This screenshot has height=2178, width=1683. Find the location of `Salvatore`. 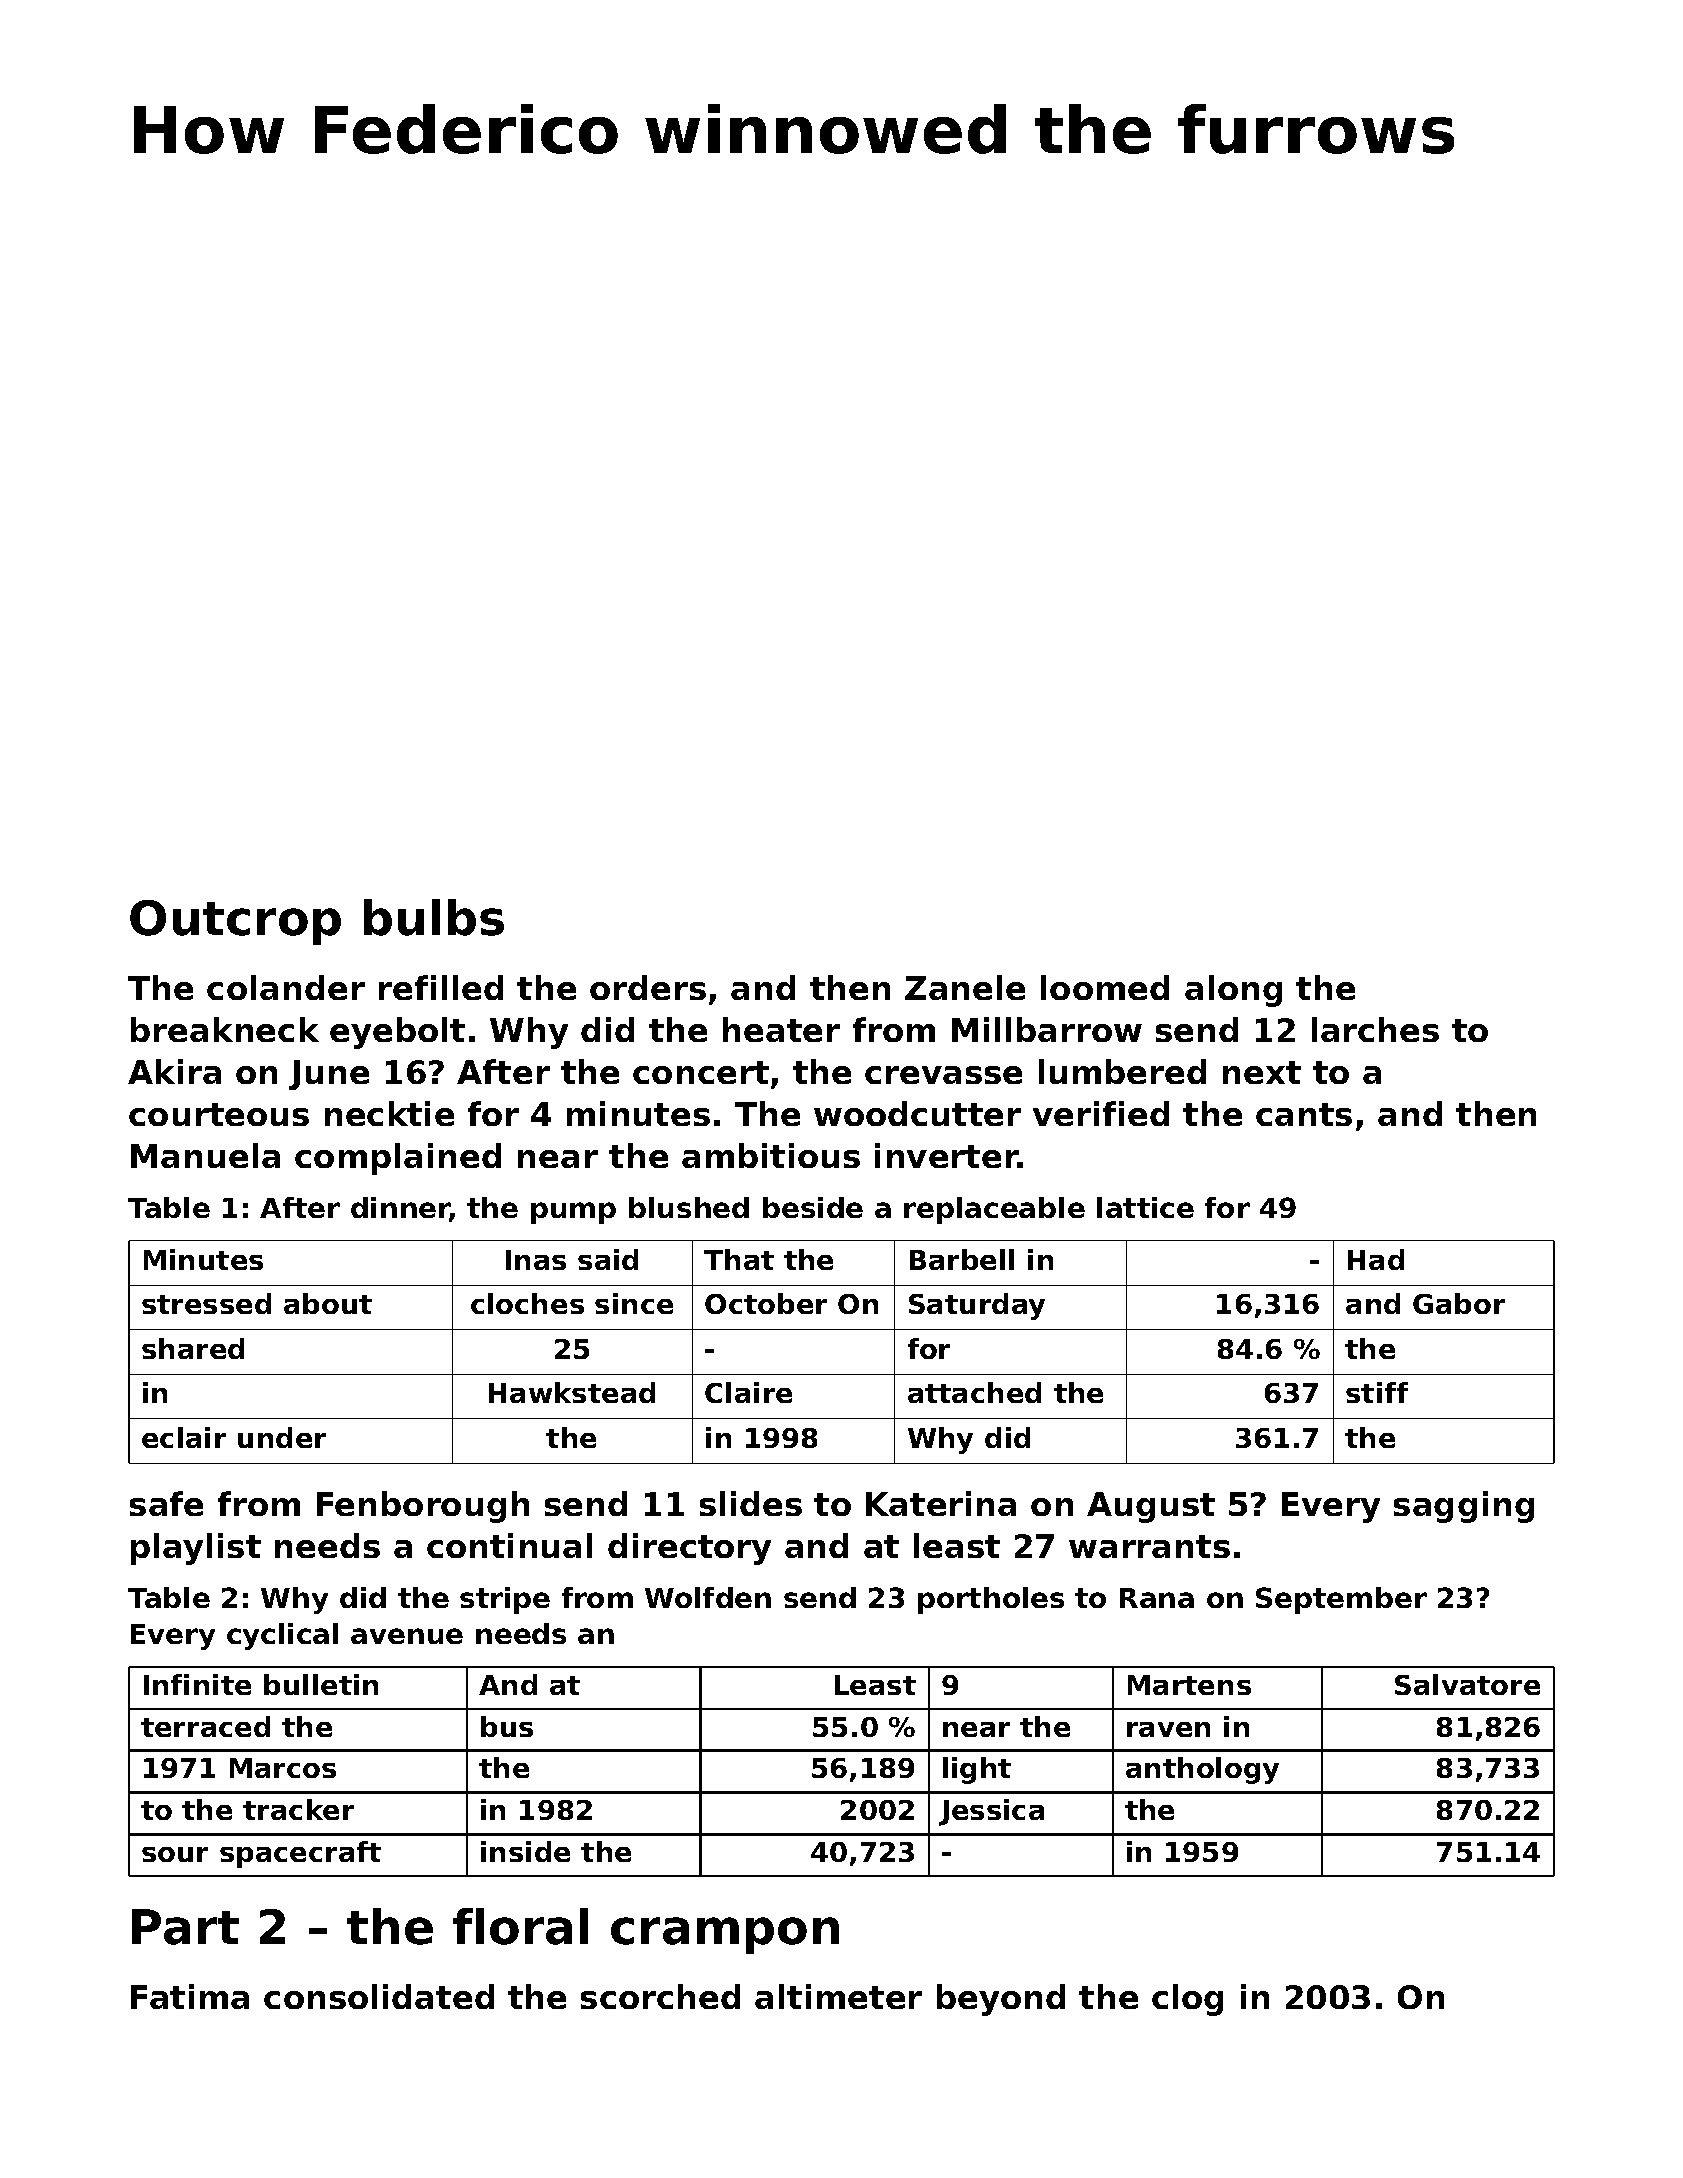

Salvatore is located at coordinates (1467, 1684).
